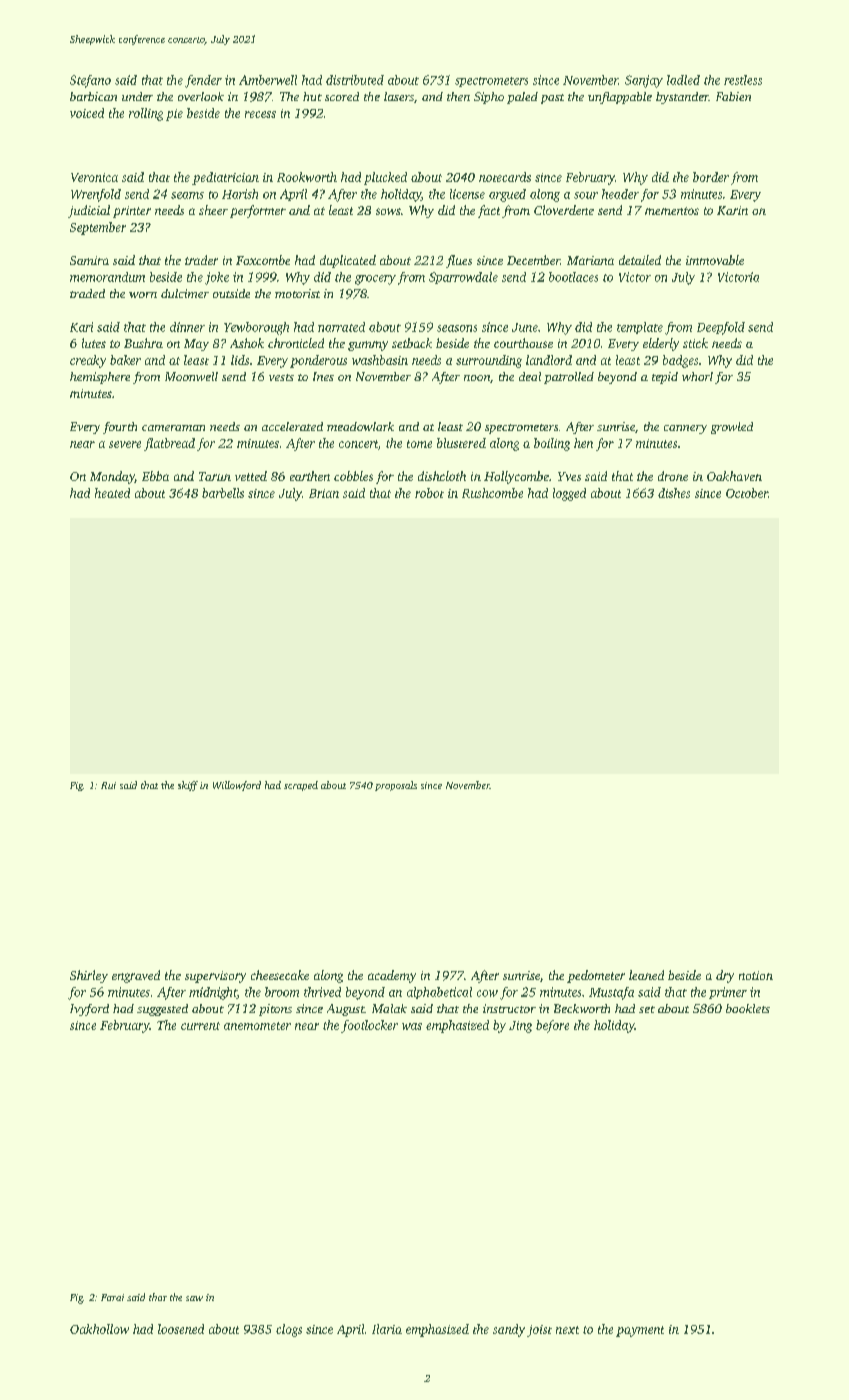 The height and width of the screenshot is (1400, 849). I want to click on leaned, so click(646, 975).
